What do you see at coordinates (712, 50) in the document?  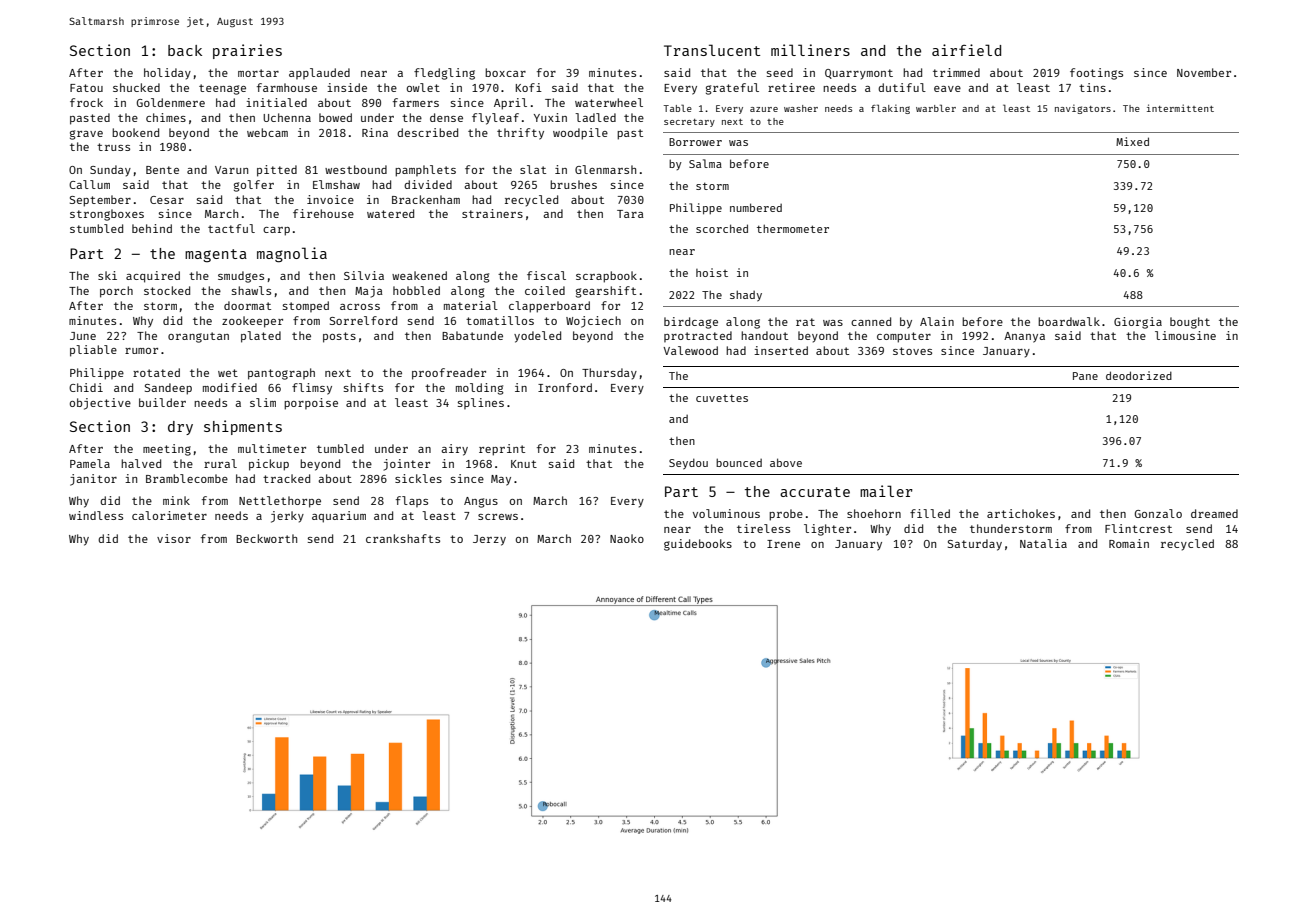 I see `Translucent` at bounding box center [712, 50].
